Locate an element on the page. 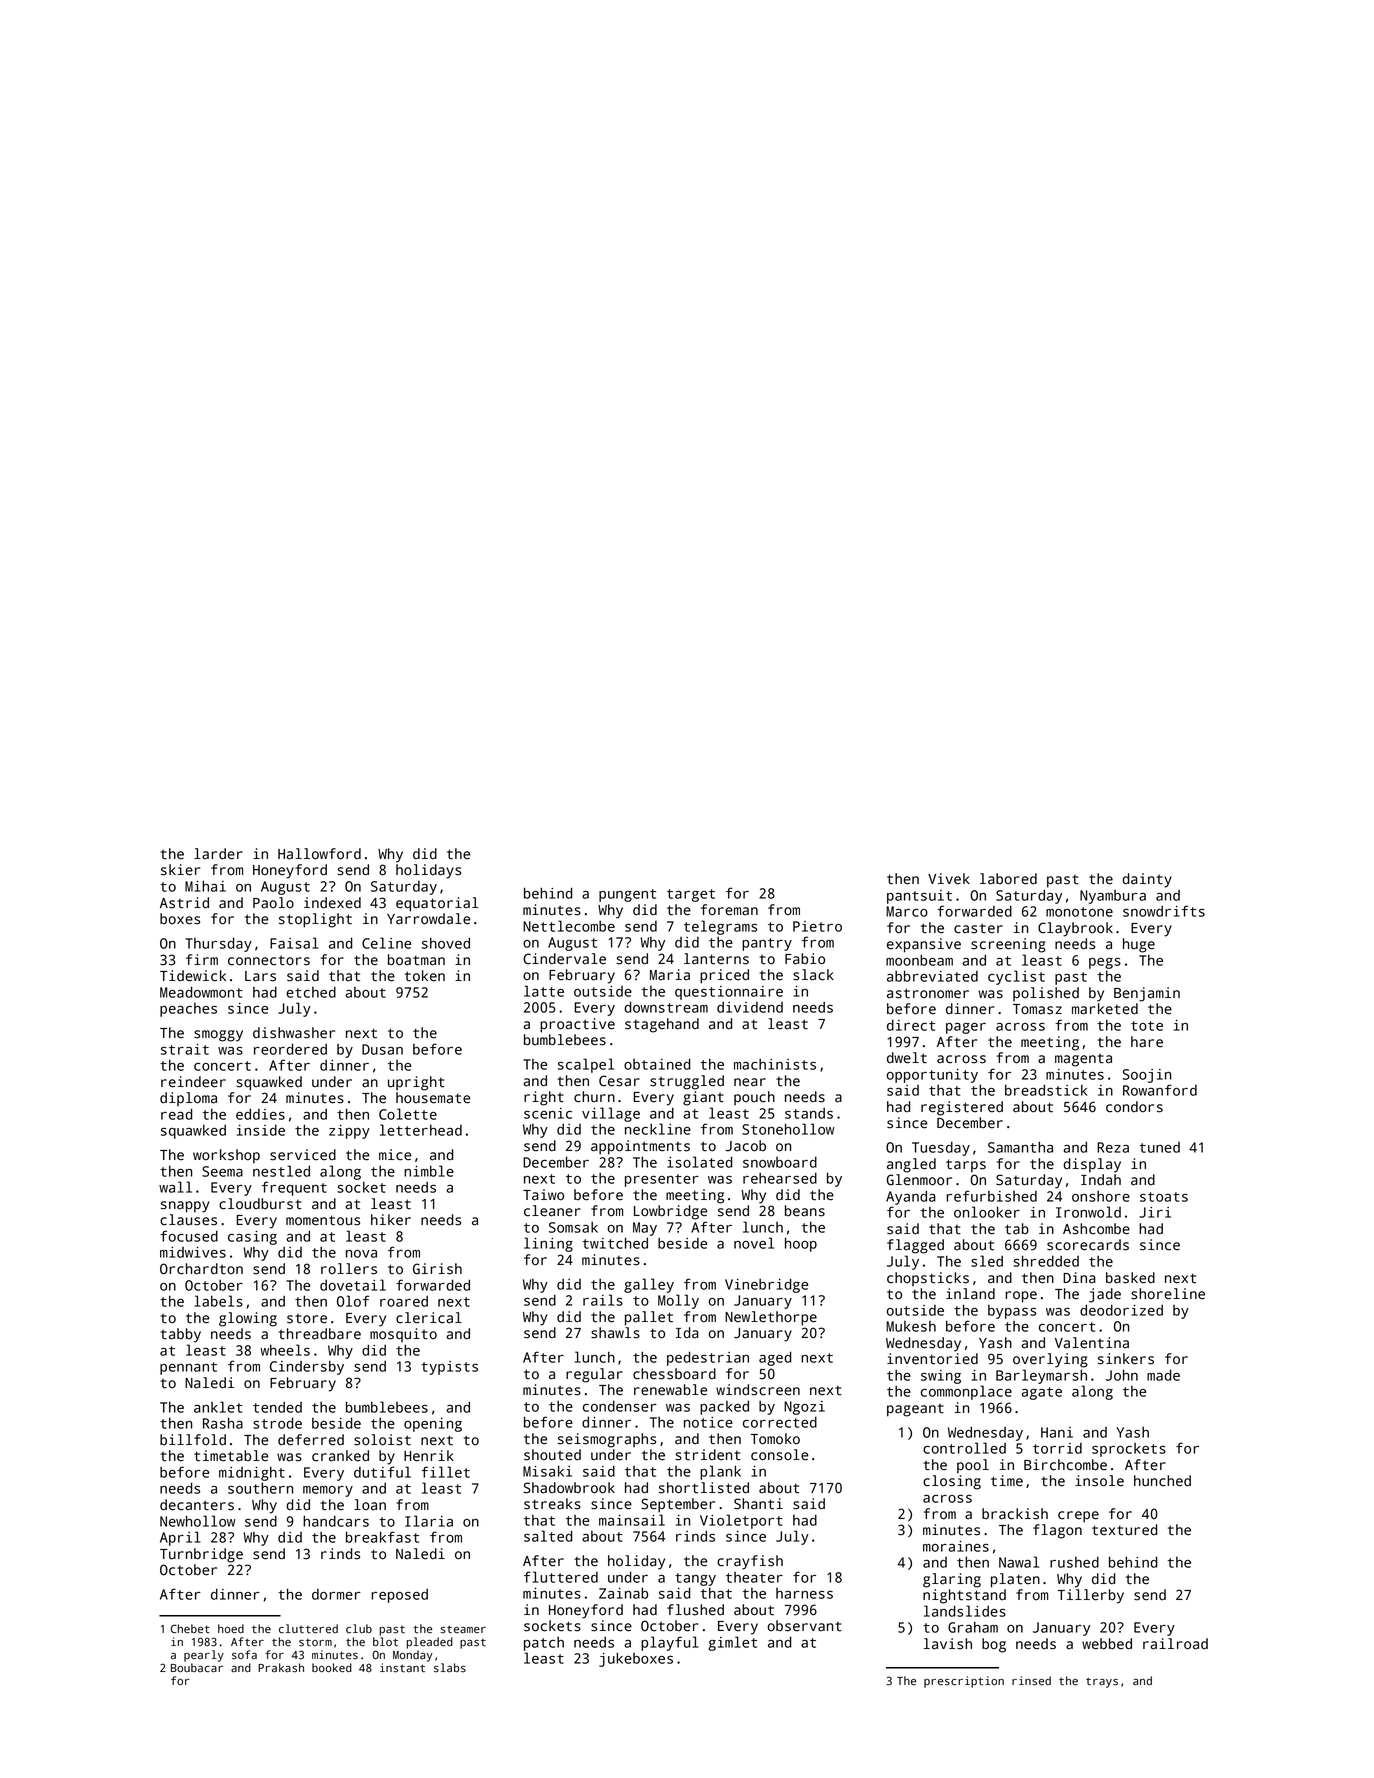 This document has height=1778, width=1374. rollers is located at coordinates (349, 1269).
